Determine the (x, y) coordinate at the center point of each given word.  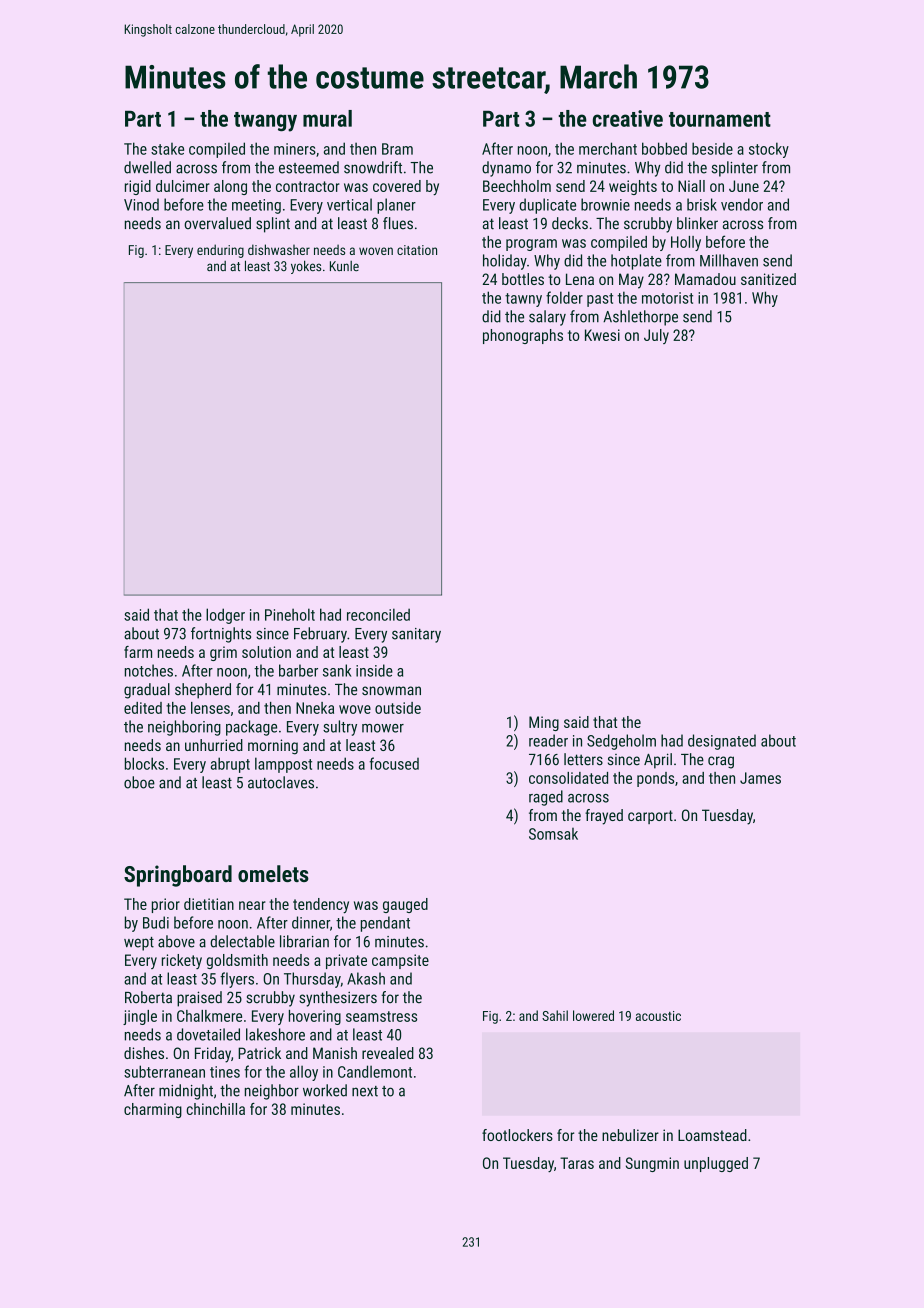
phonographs (523, 336)
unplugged (716, 1164)
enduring (220, 251)
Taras (577, 1163)
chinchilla (216, 1109)
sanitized (768, 279)
